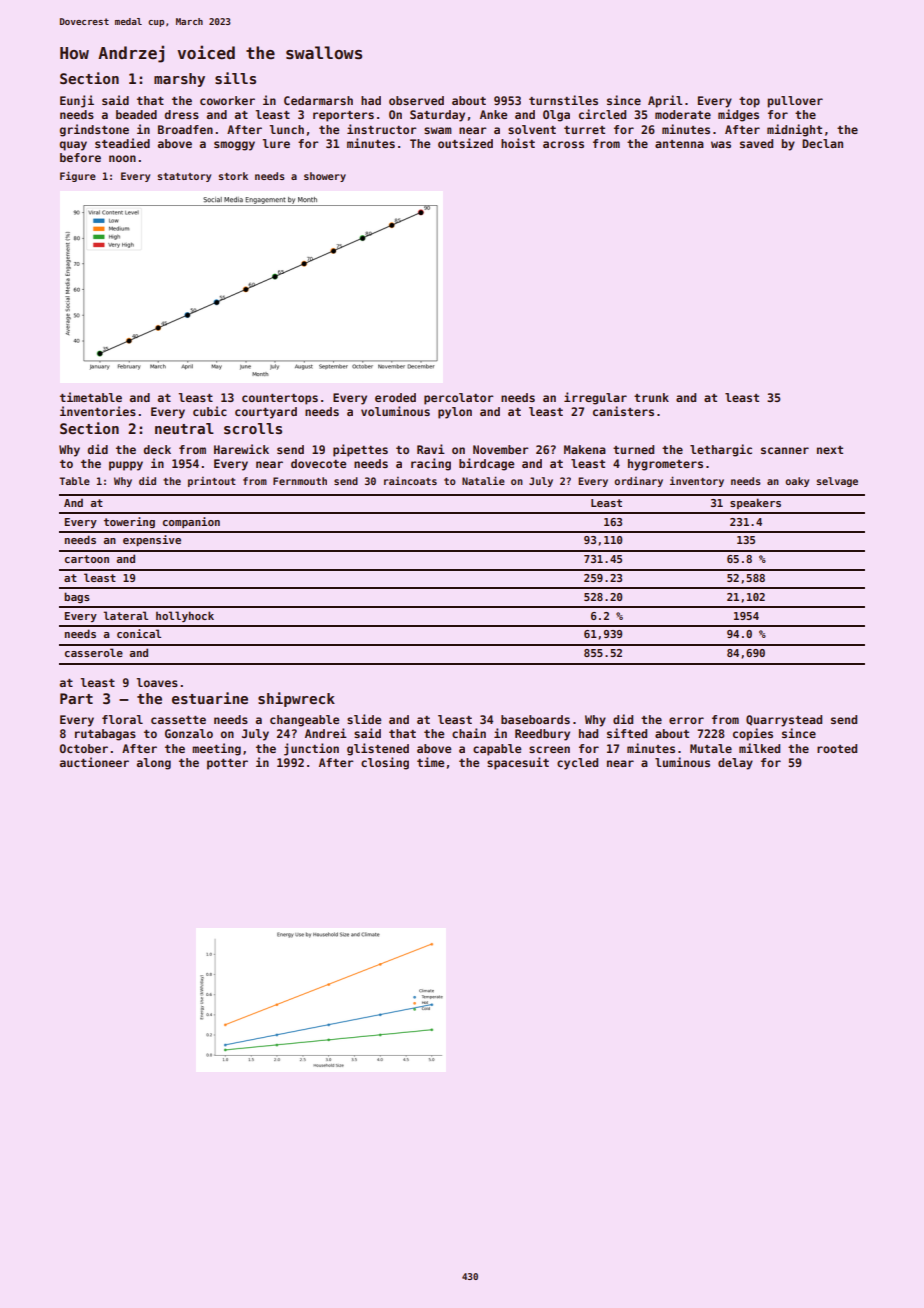 This screenshot has height=1308, width=924. What do you see at coordinates (234, 146) in the screenshot?
I see `smoggy` at bounding box center [234, 146].
